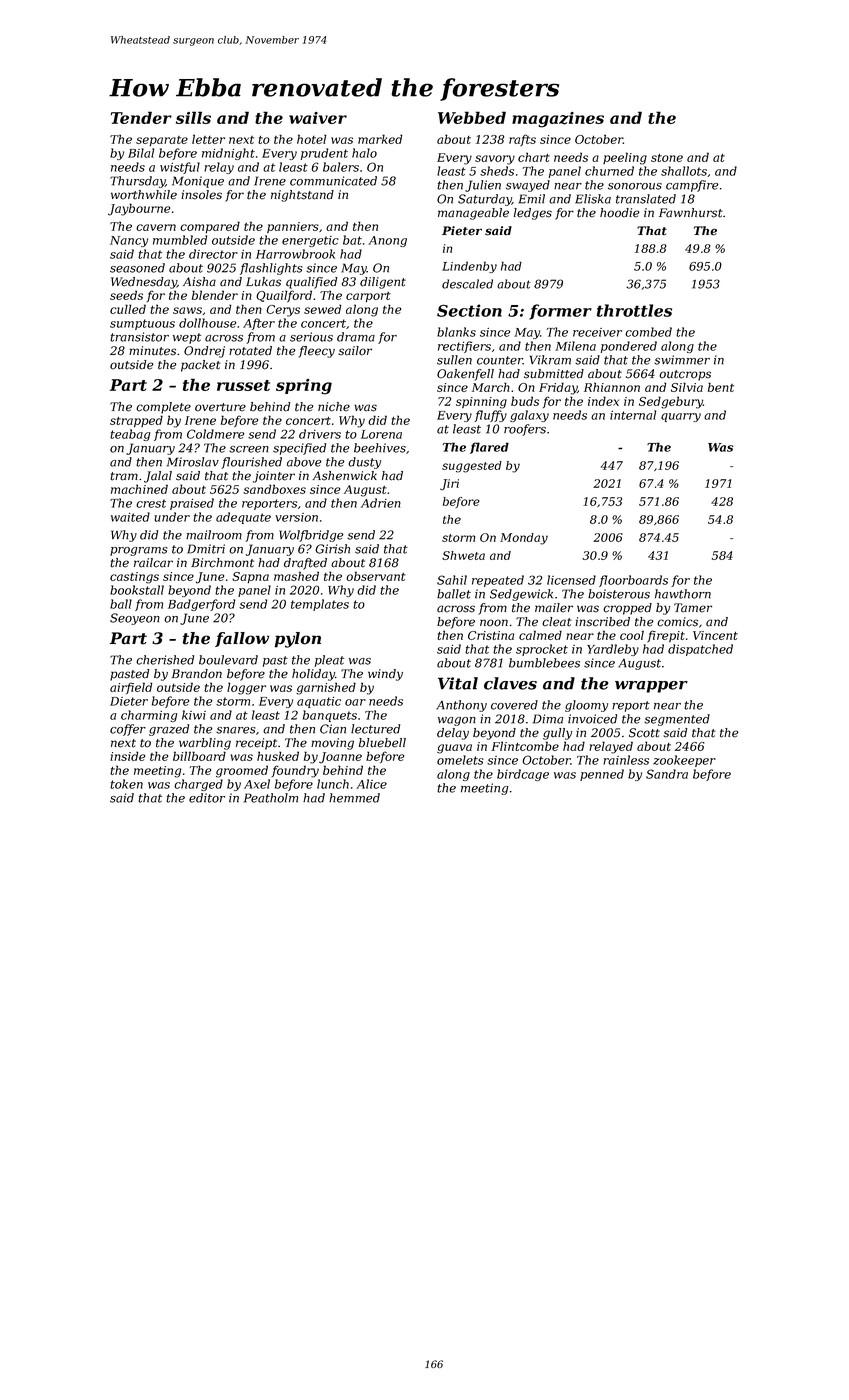  Describe the element at coordinates (385, 675) in the screenshot. I see `windy` at that location.
